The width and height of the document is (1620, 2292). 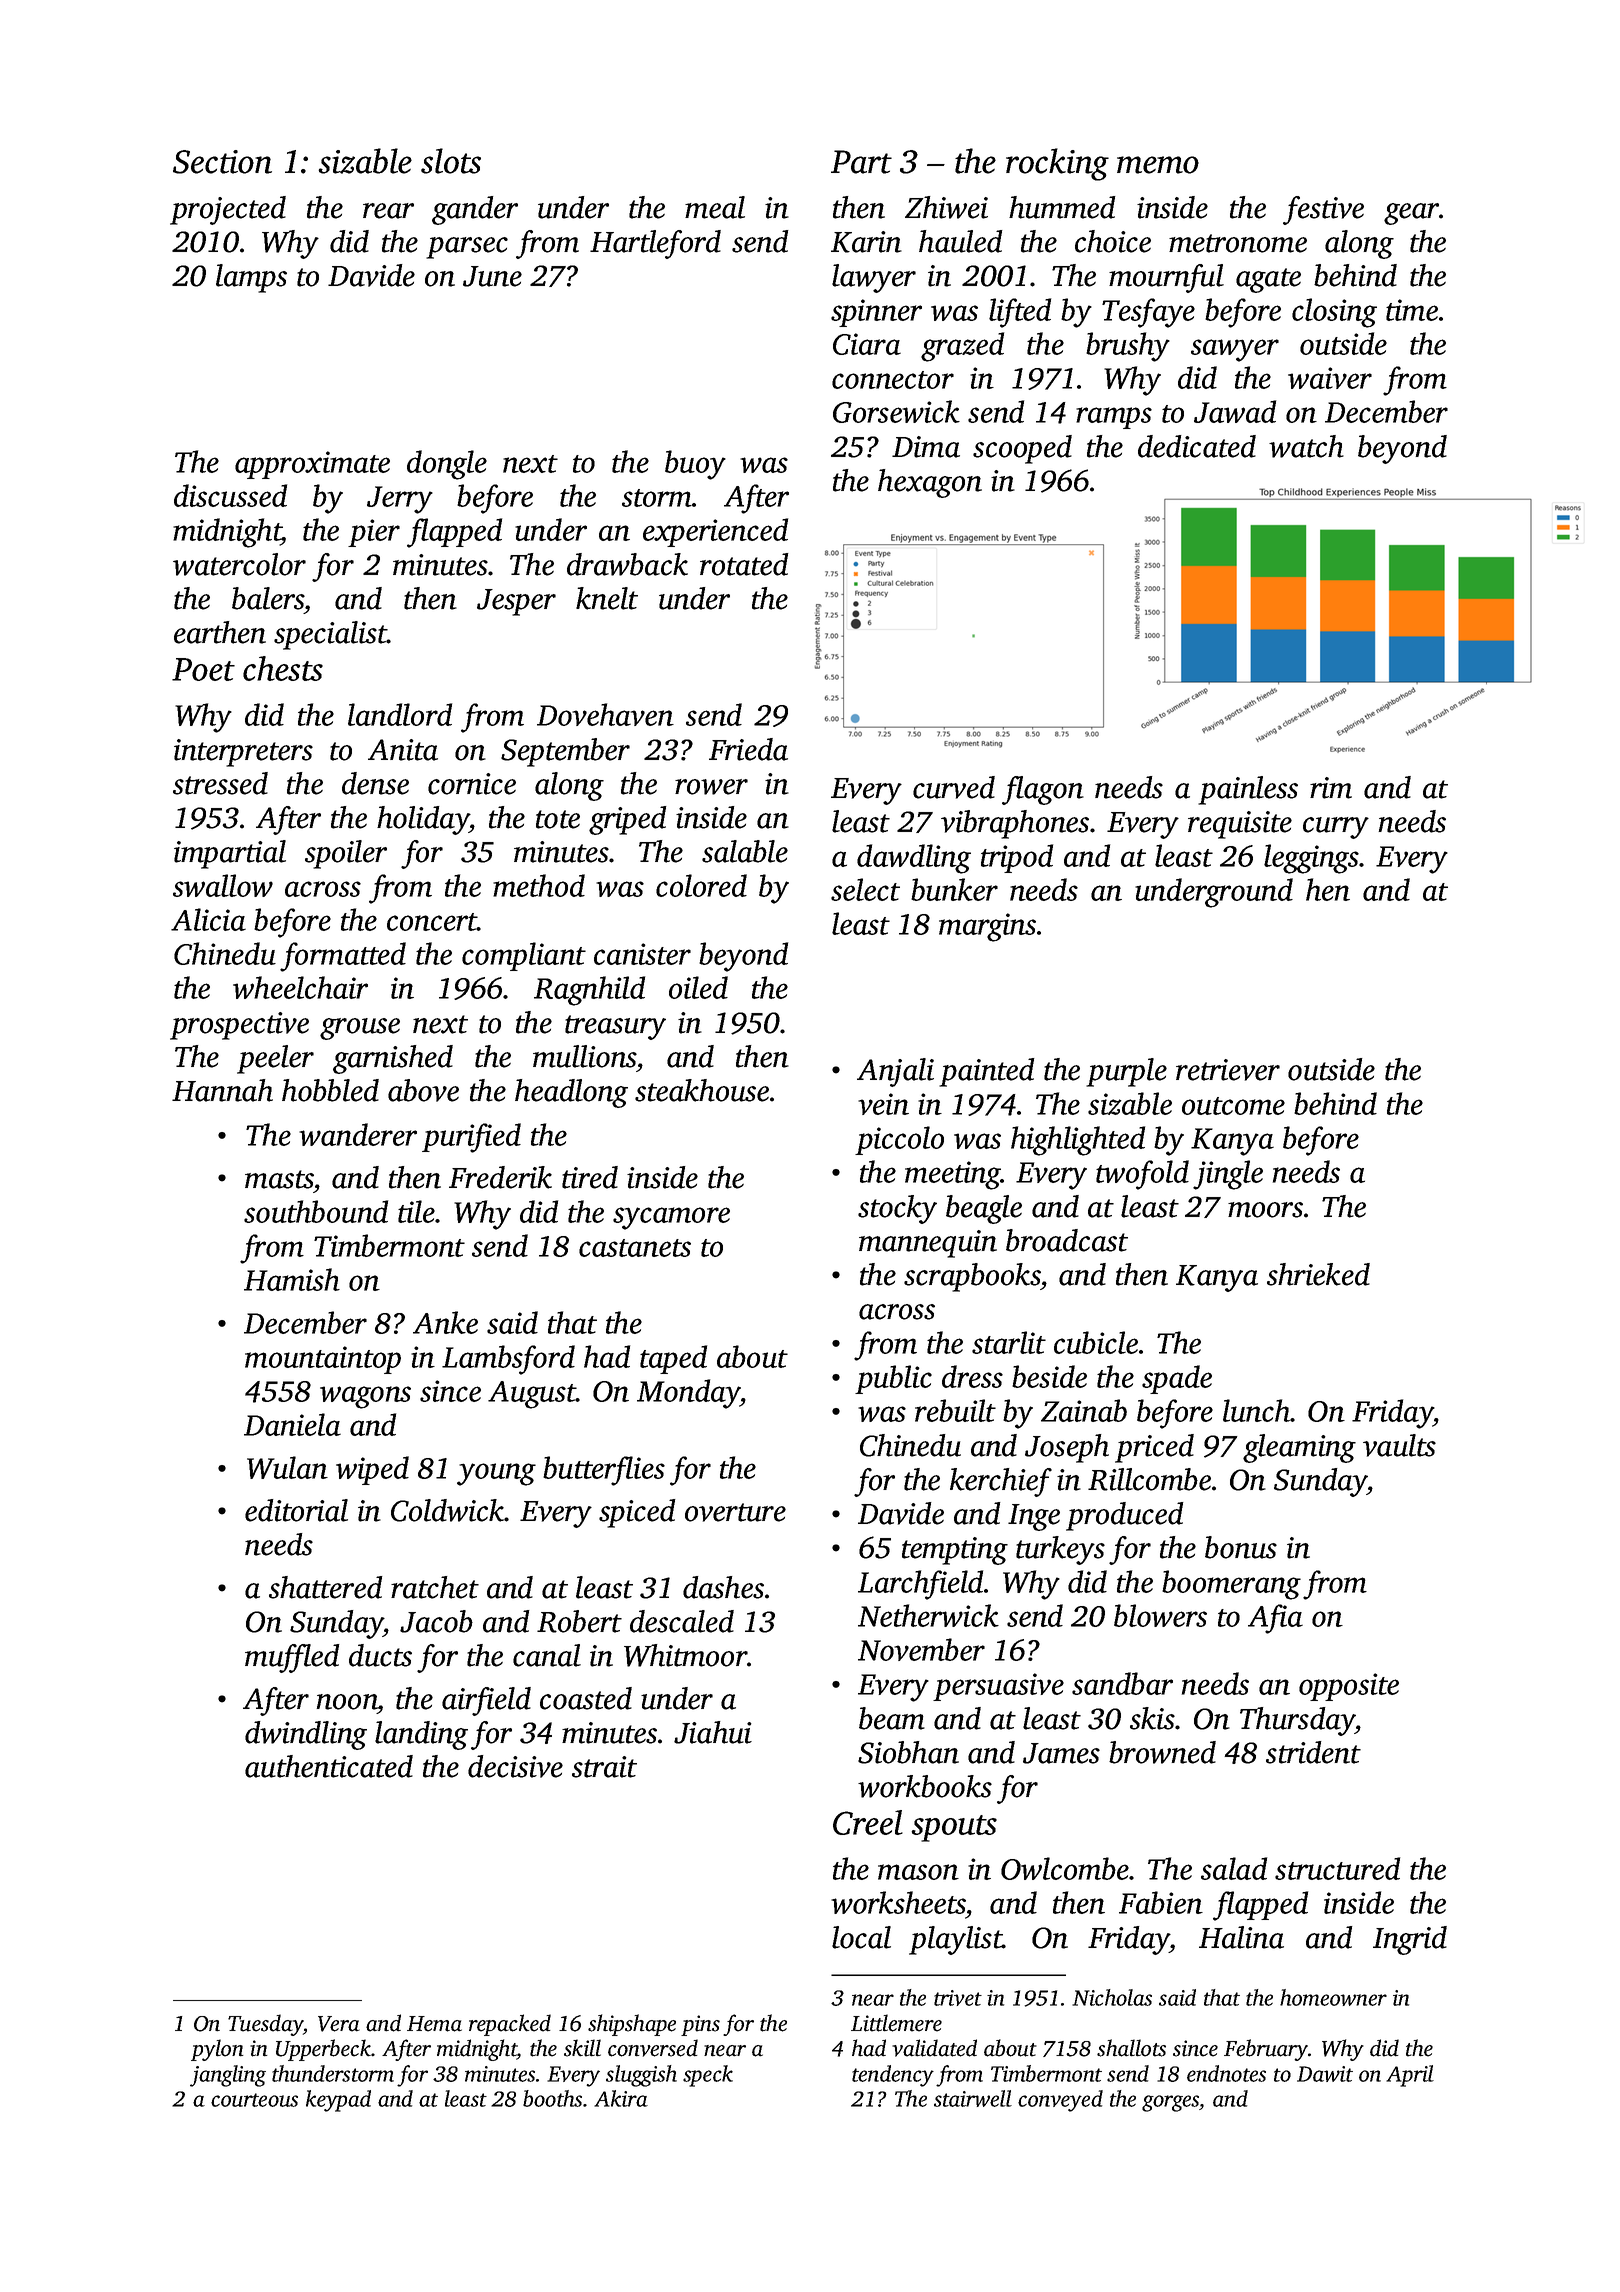 What do you see at coordinates (695, 465) in the document?
I see `buoy` at bounding box center [695, 465].
